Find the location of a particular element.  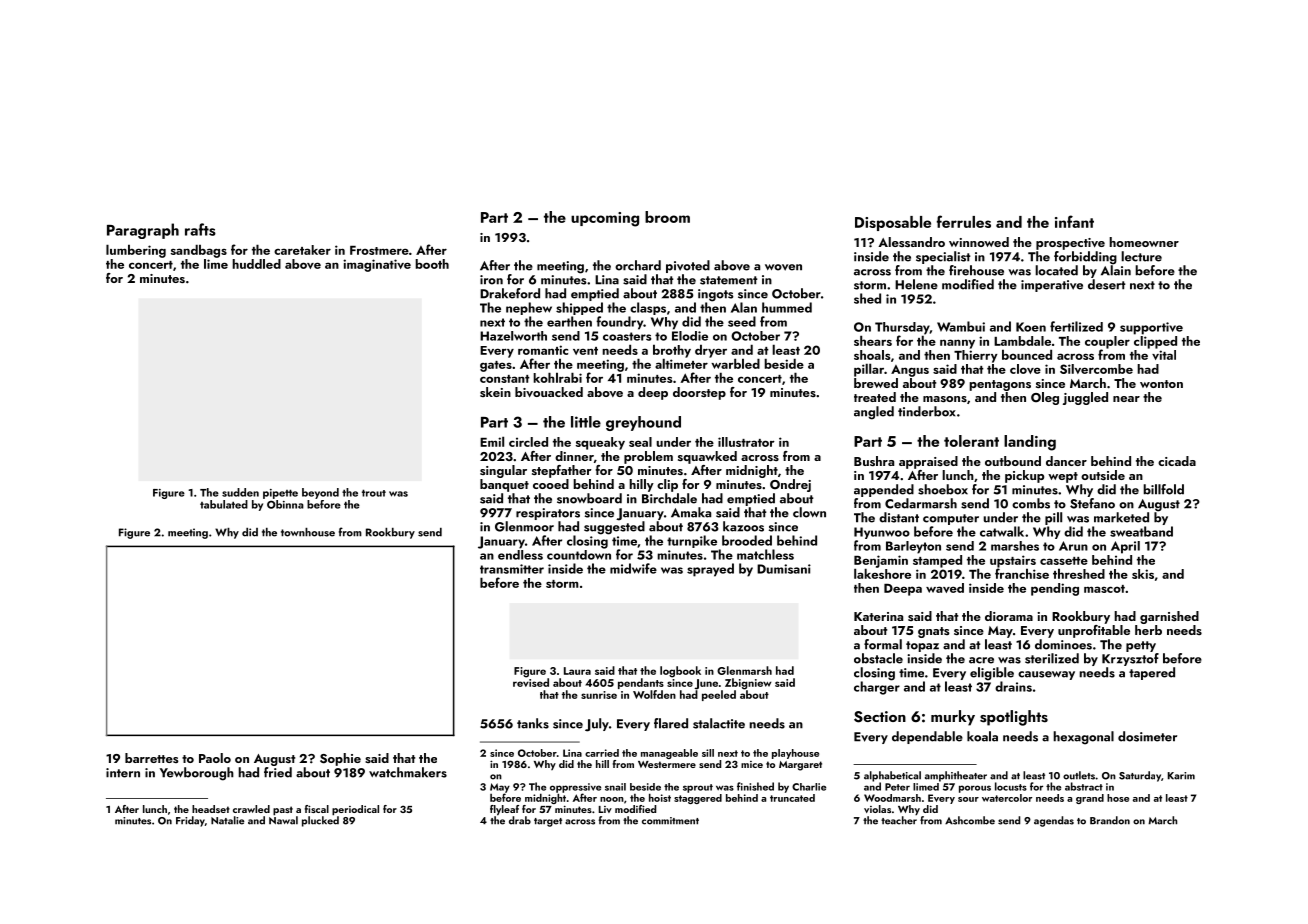

skein is located at coordinates (495, 392).
